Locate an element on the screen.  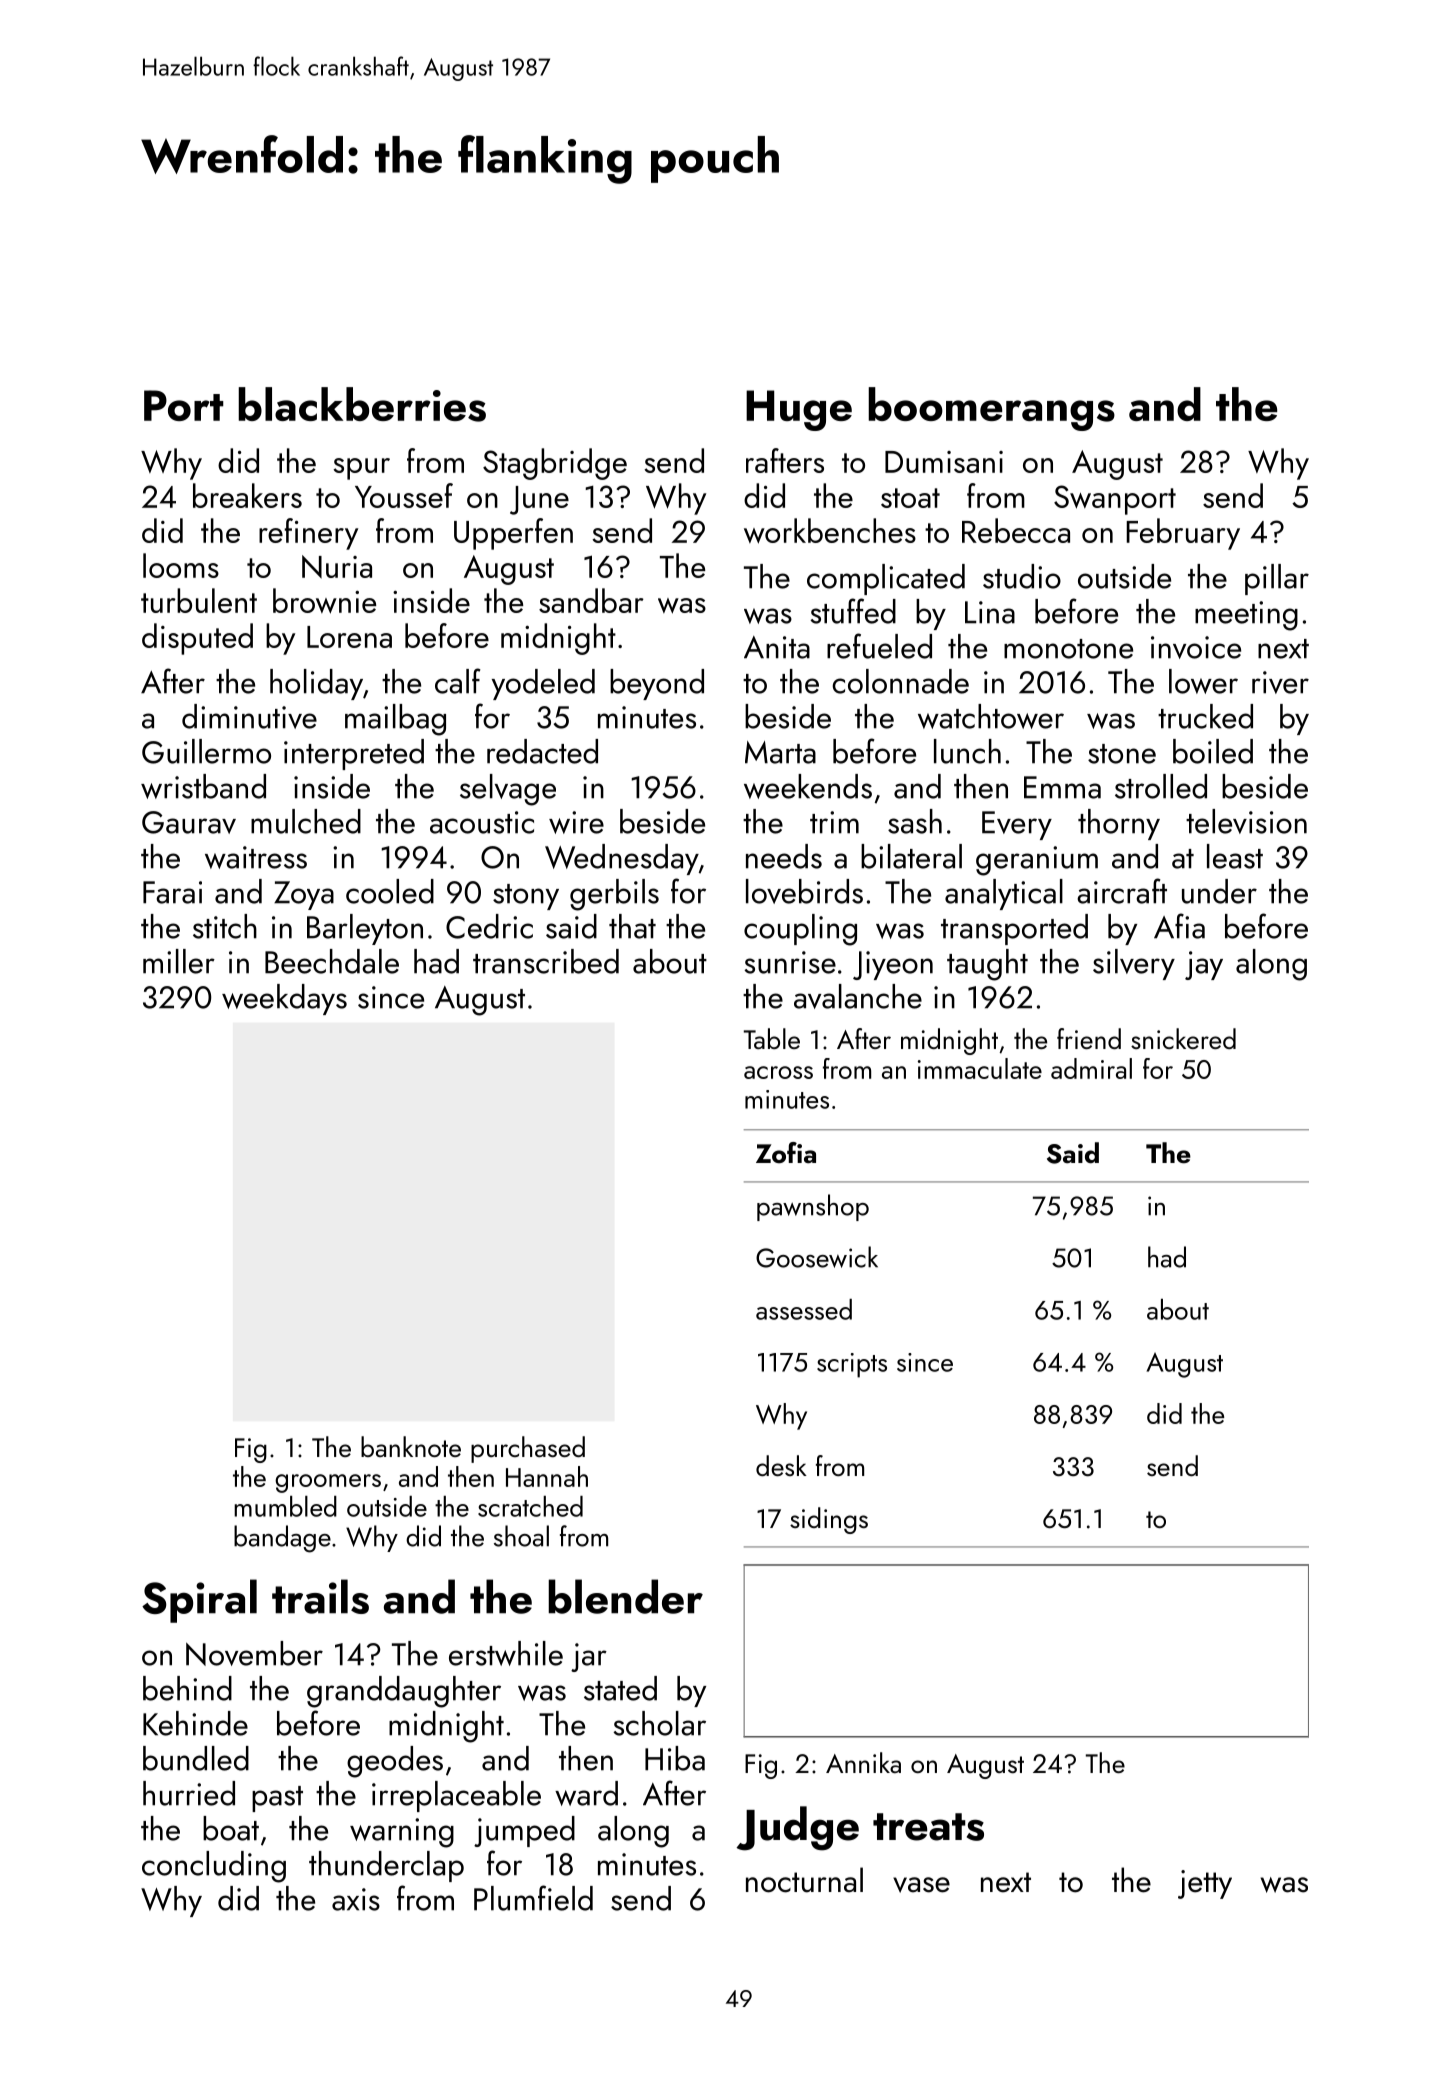
Huge is located at coordinates (799, 410).
